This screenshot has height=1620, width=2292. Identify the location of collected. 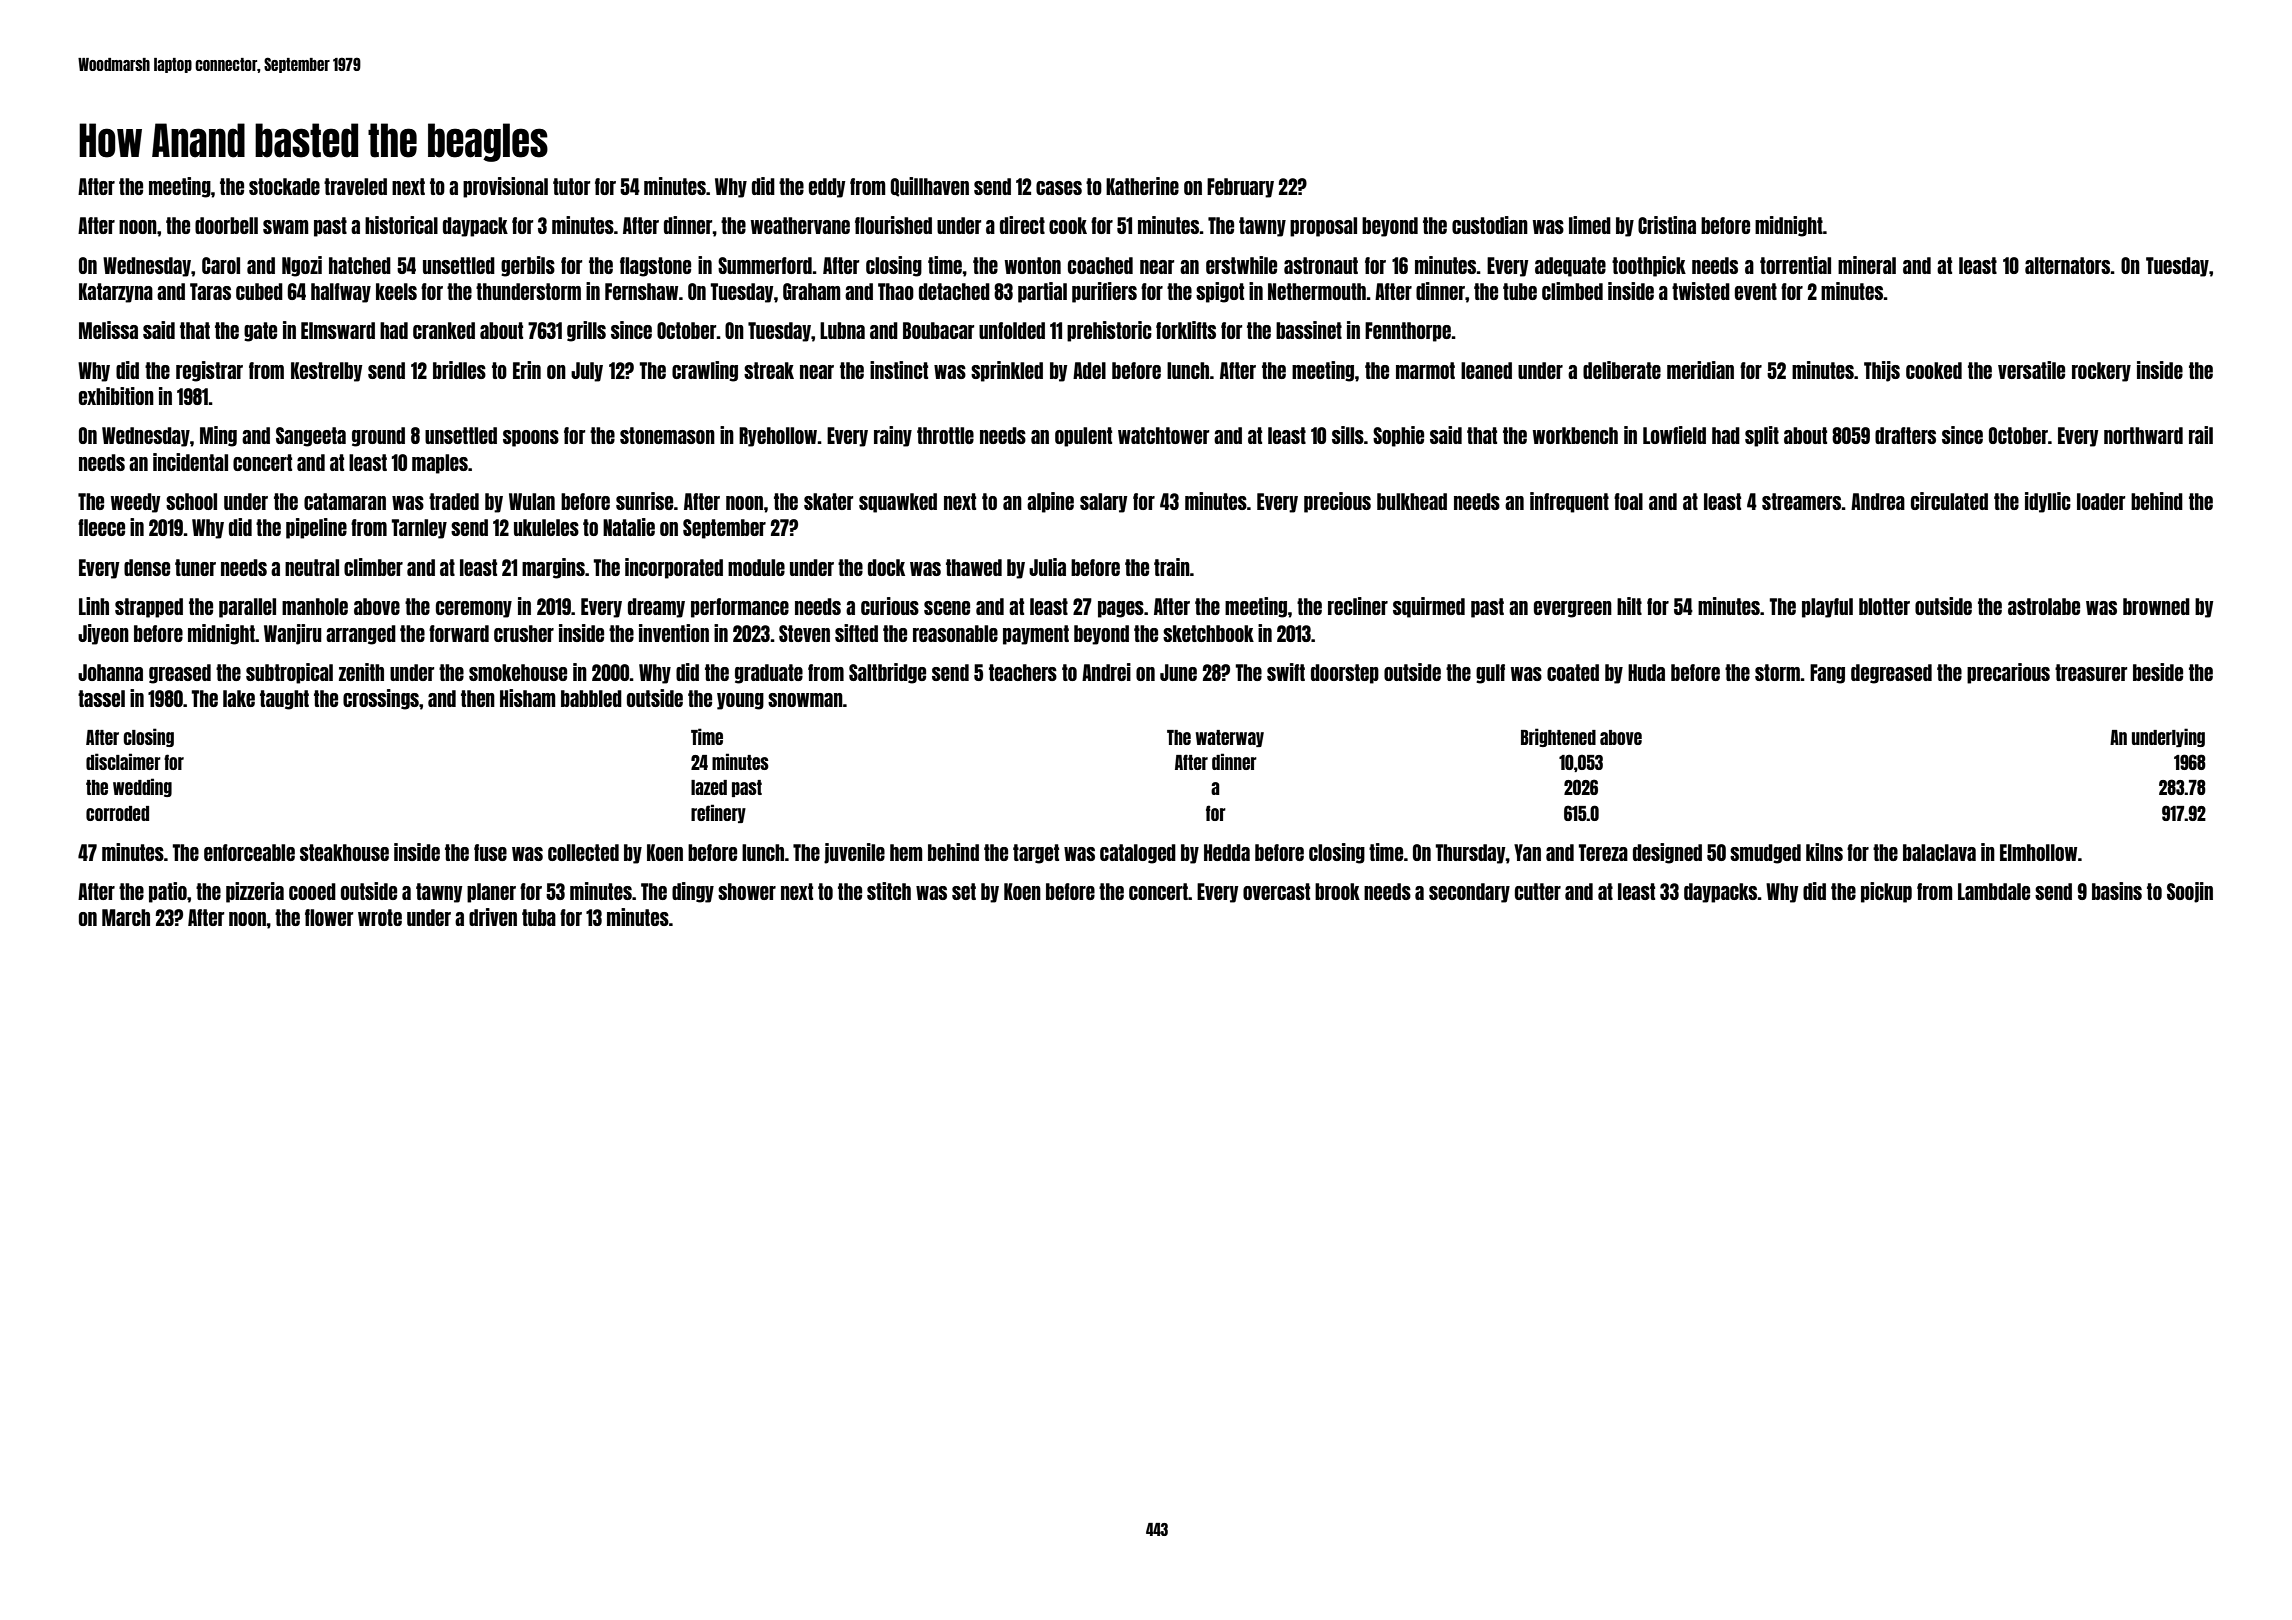
(583, 852).
